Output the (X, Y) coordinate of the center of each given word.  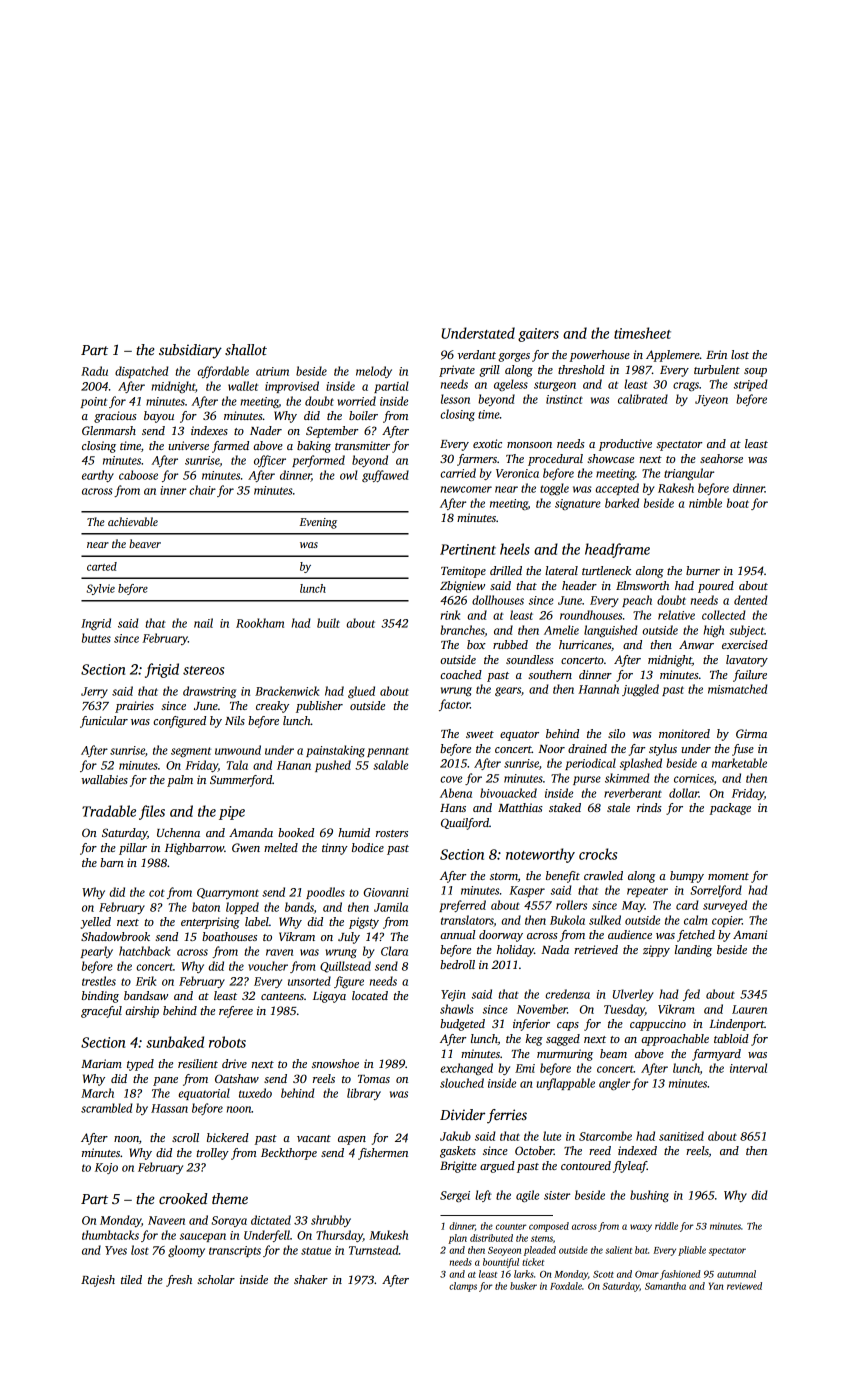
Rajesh (98, 1281)
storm (504, 876)
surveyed (725, 906)
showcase (610, 458)
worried (357, 401)
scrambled (107, 1108)
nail (203, 623)
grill (489, 371)
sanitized (681, 1136)
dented (751, 600)
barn (112, 862)
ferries (507, 1116)
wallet (243, 386)
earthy (98, 476)
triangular (689, 474)
